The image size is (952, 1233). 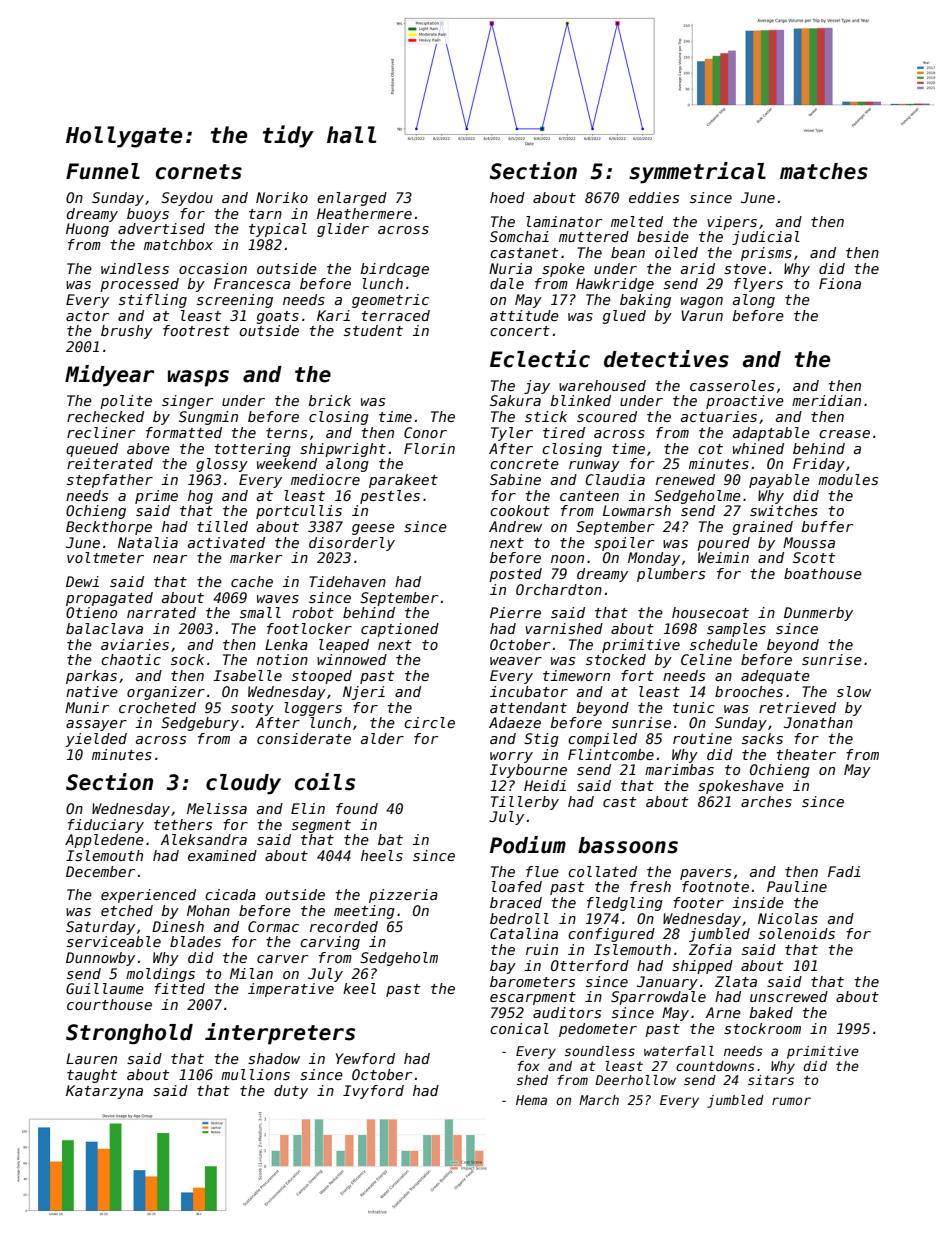 I want to click on prime, so click(x=156, y=497).
